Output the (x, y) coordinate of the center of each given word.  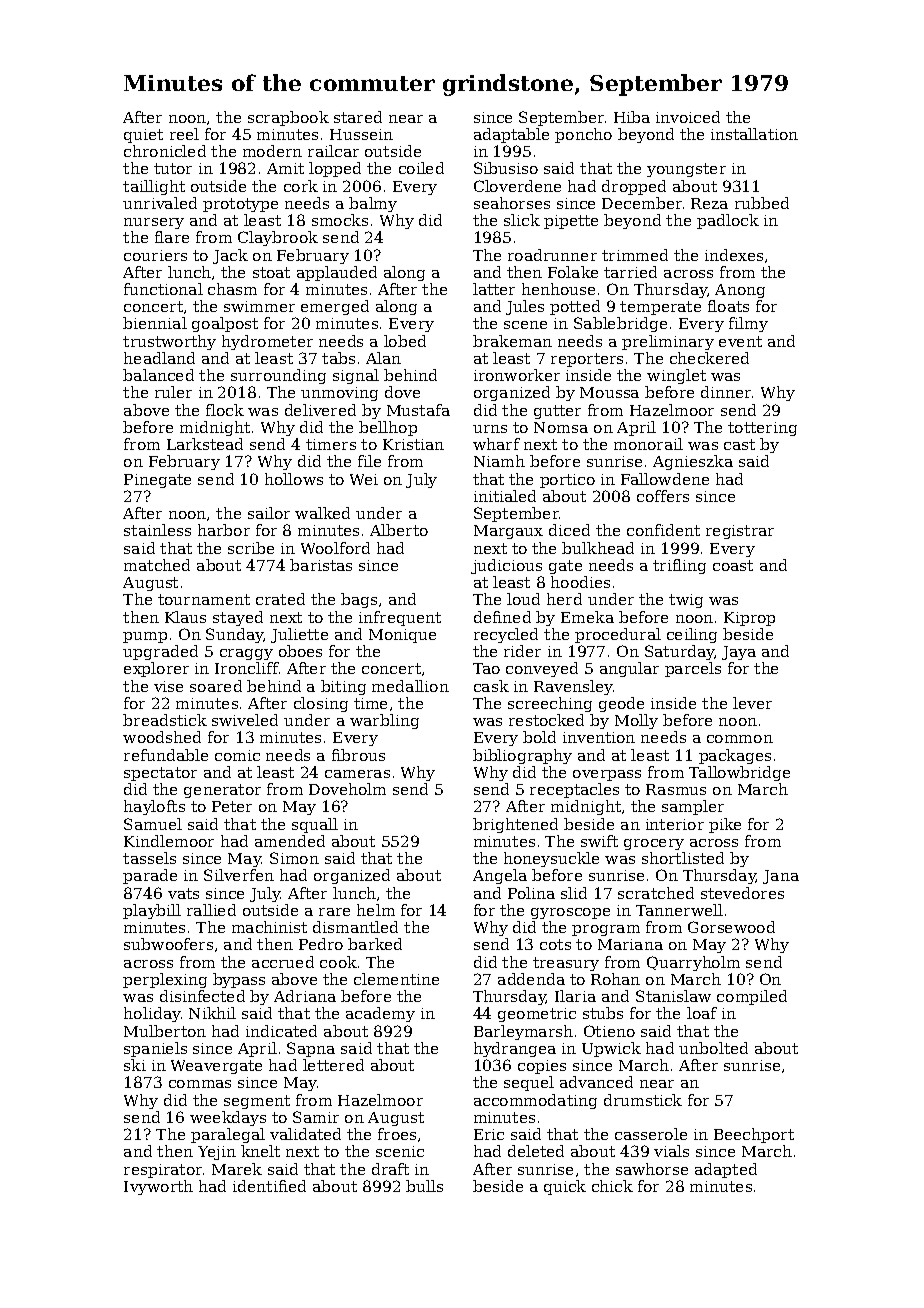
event (740, 341)
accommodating (535, 1101)
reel (184, 134)
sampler (693, 807)
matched (157, 565)
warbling (384, 721)
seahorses (512, 203)
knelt (260, 1151)
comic (237, 755)
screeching (550, 704)
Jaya (739, 653)
